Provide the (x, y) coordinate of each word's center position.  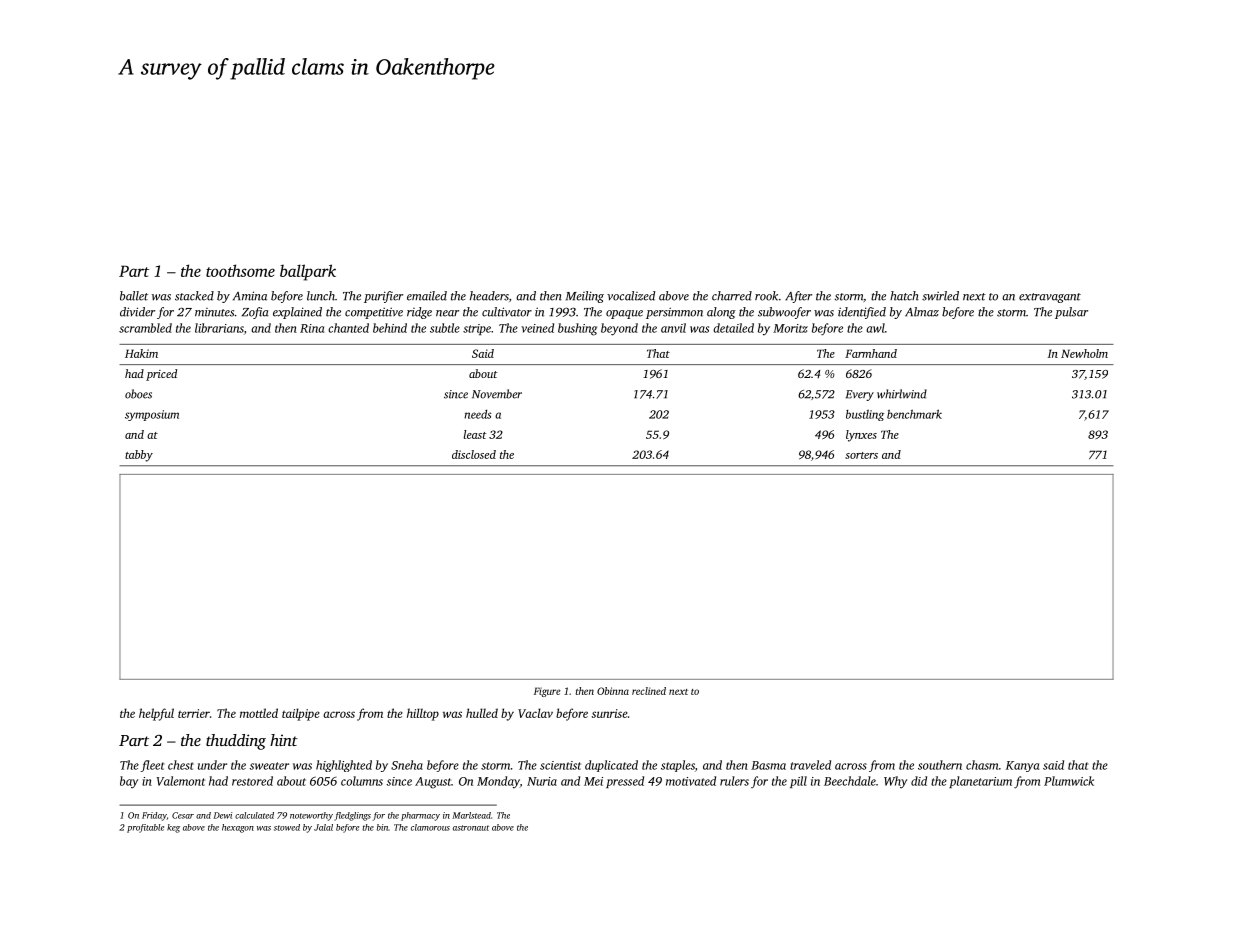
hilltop (423, 714)
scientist (560, 765)
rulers (734, 781)
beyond (619, 329)
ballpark (308, 272)
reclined (649, 691)
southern (940, 765)
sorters (861, 455)
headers (489, 296)
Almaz (922, 312)
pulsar (1071, 313)
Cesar (183, 815)
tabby (139, 456)
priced (161, 375)
